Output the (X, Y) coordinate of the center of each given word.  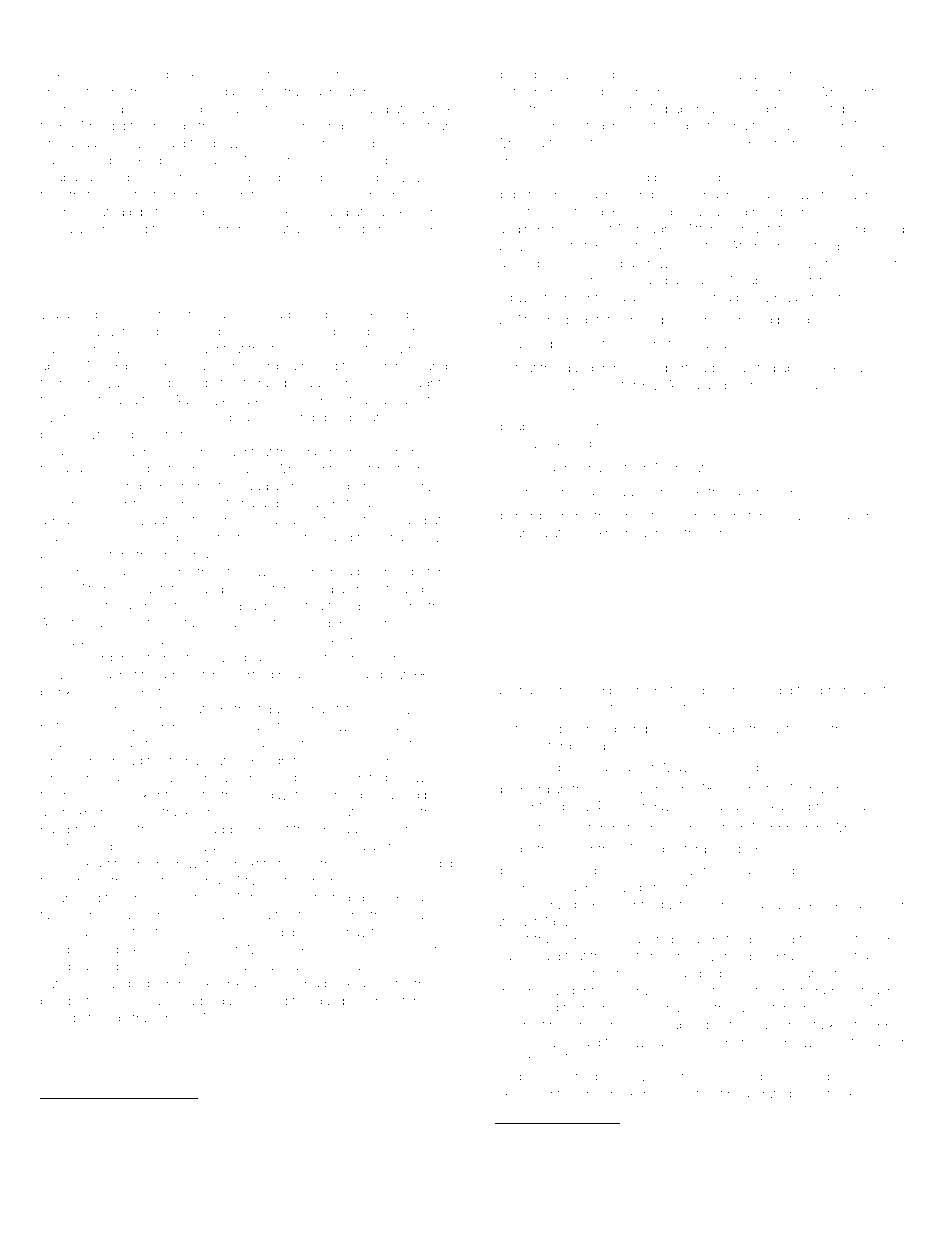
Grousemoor (78, 760)
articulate (542, 533)
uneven (91, 573)
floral (257, 382)
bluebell (574, 344)
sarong (727, 214)
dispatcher (527, 196)
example (851, 906)
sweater (343, 812)
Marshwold (816, 516)
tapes (869, 370)
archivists (68, 92)
